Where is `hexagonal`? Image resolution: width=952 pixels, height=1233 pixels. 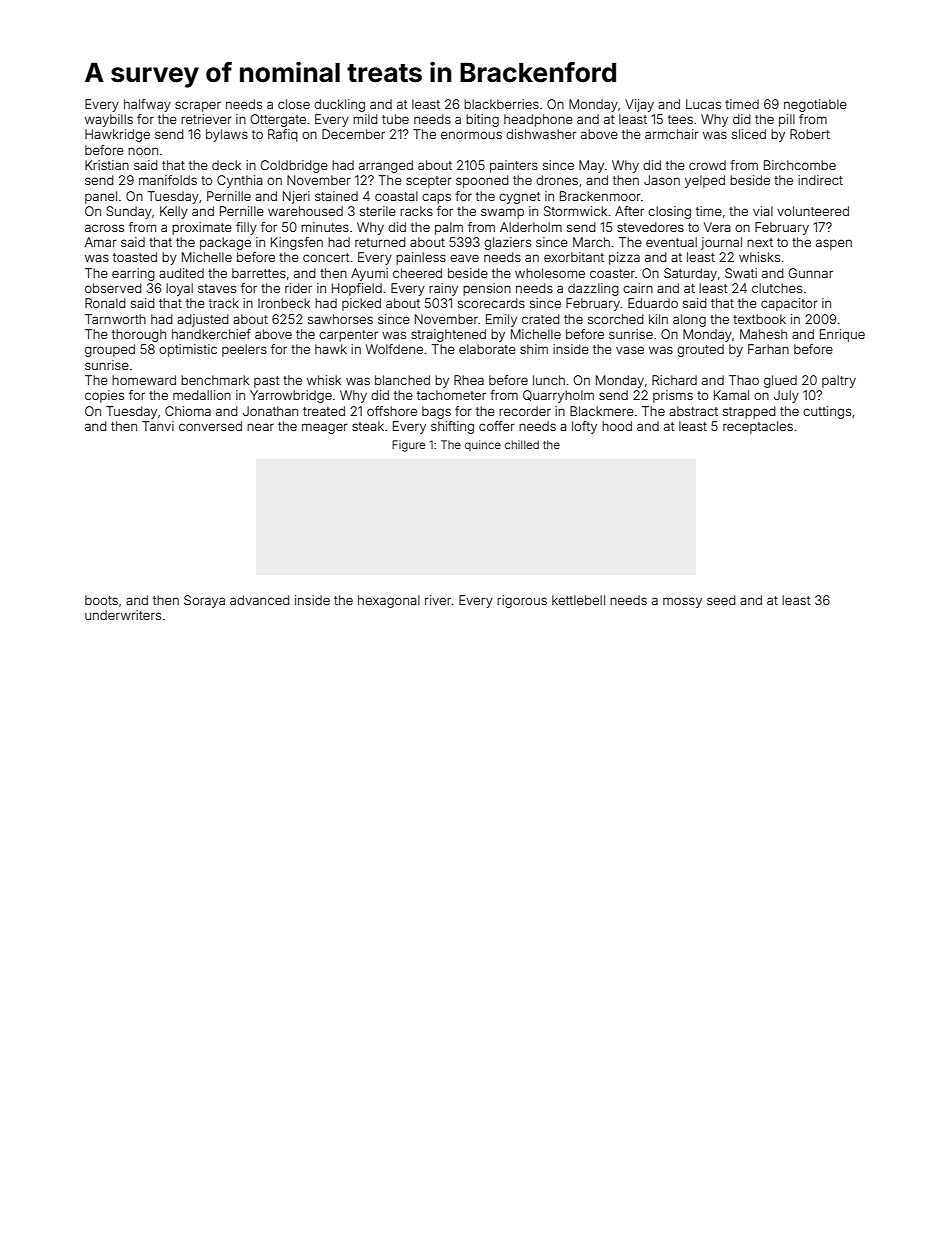 hexagonal is located at coordinates (389, 601).
